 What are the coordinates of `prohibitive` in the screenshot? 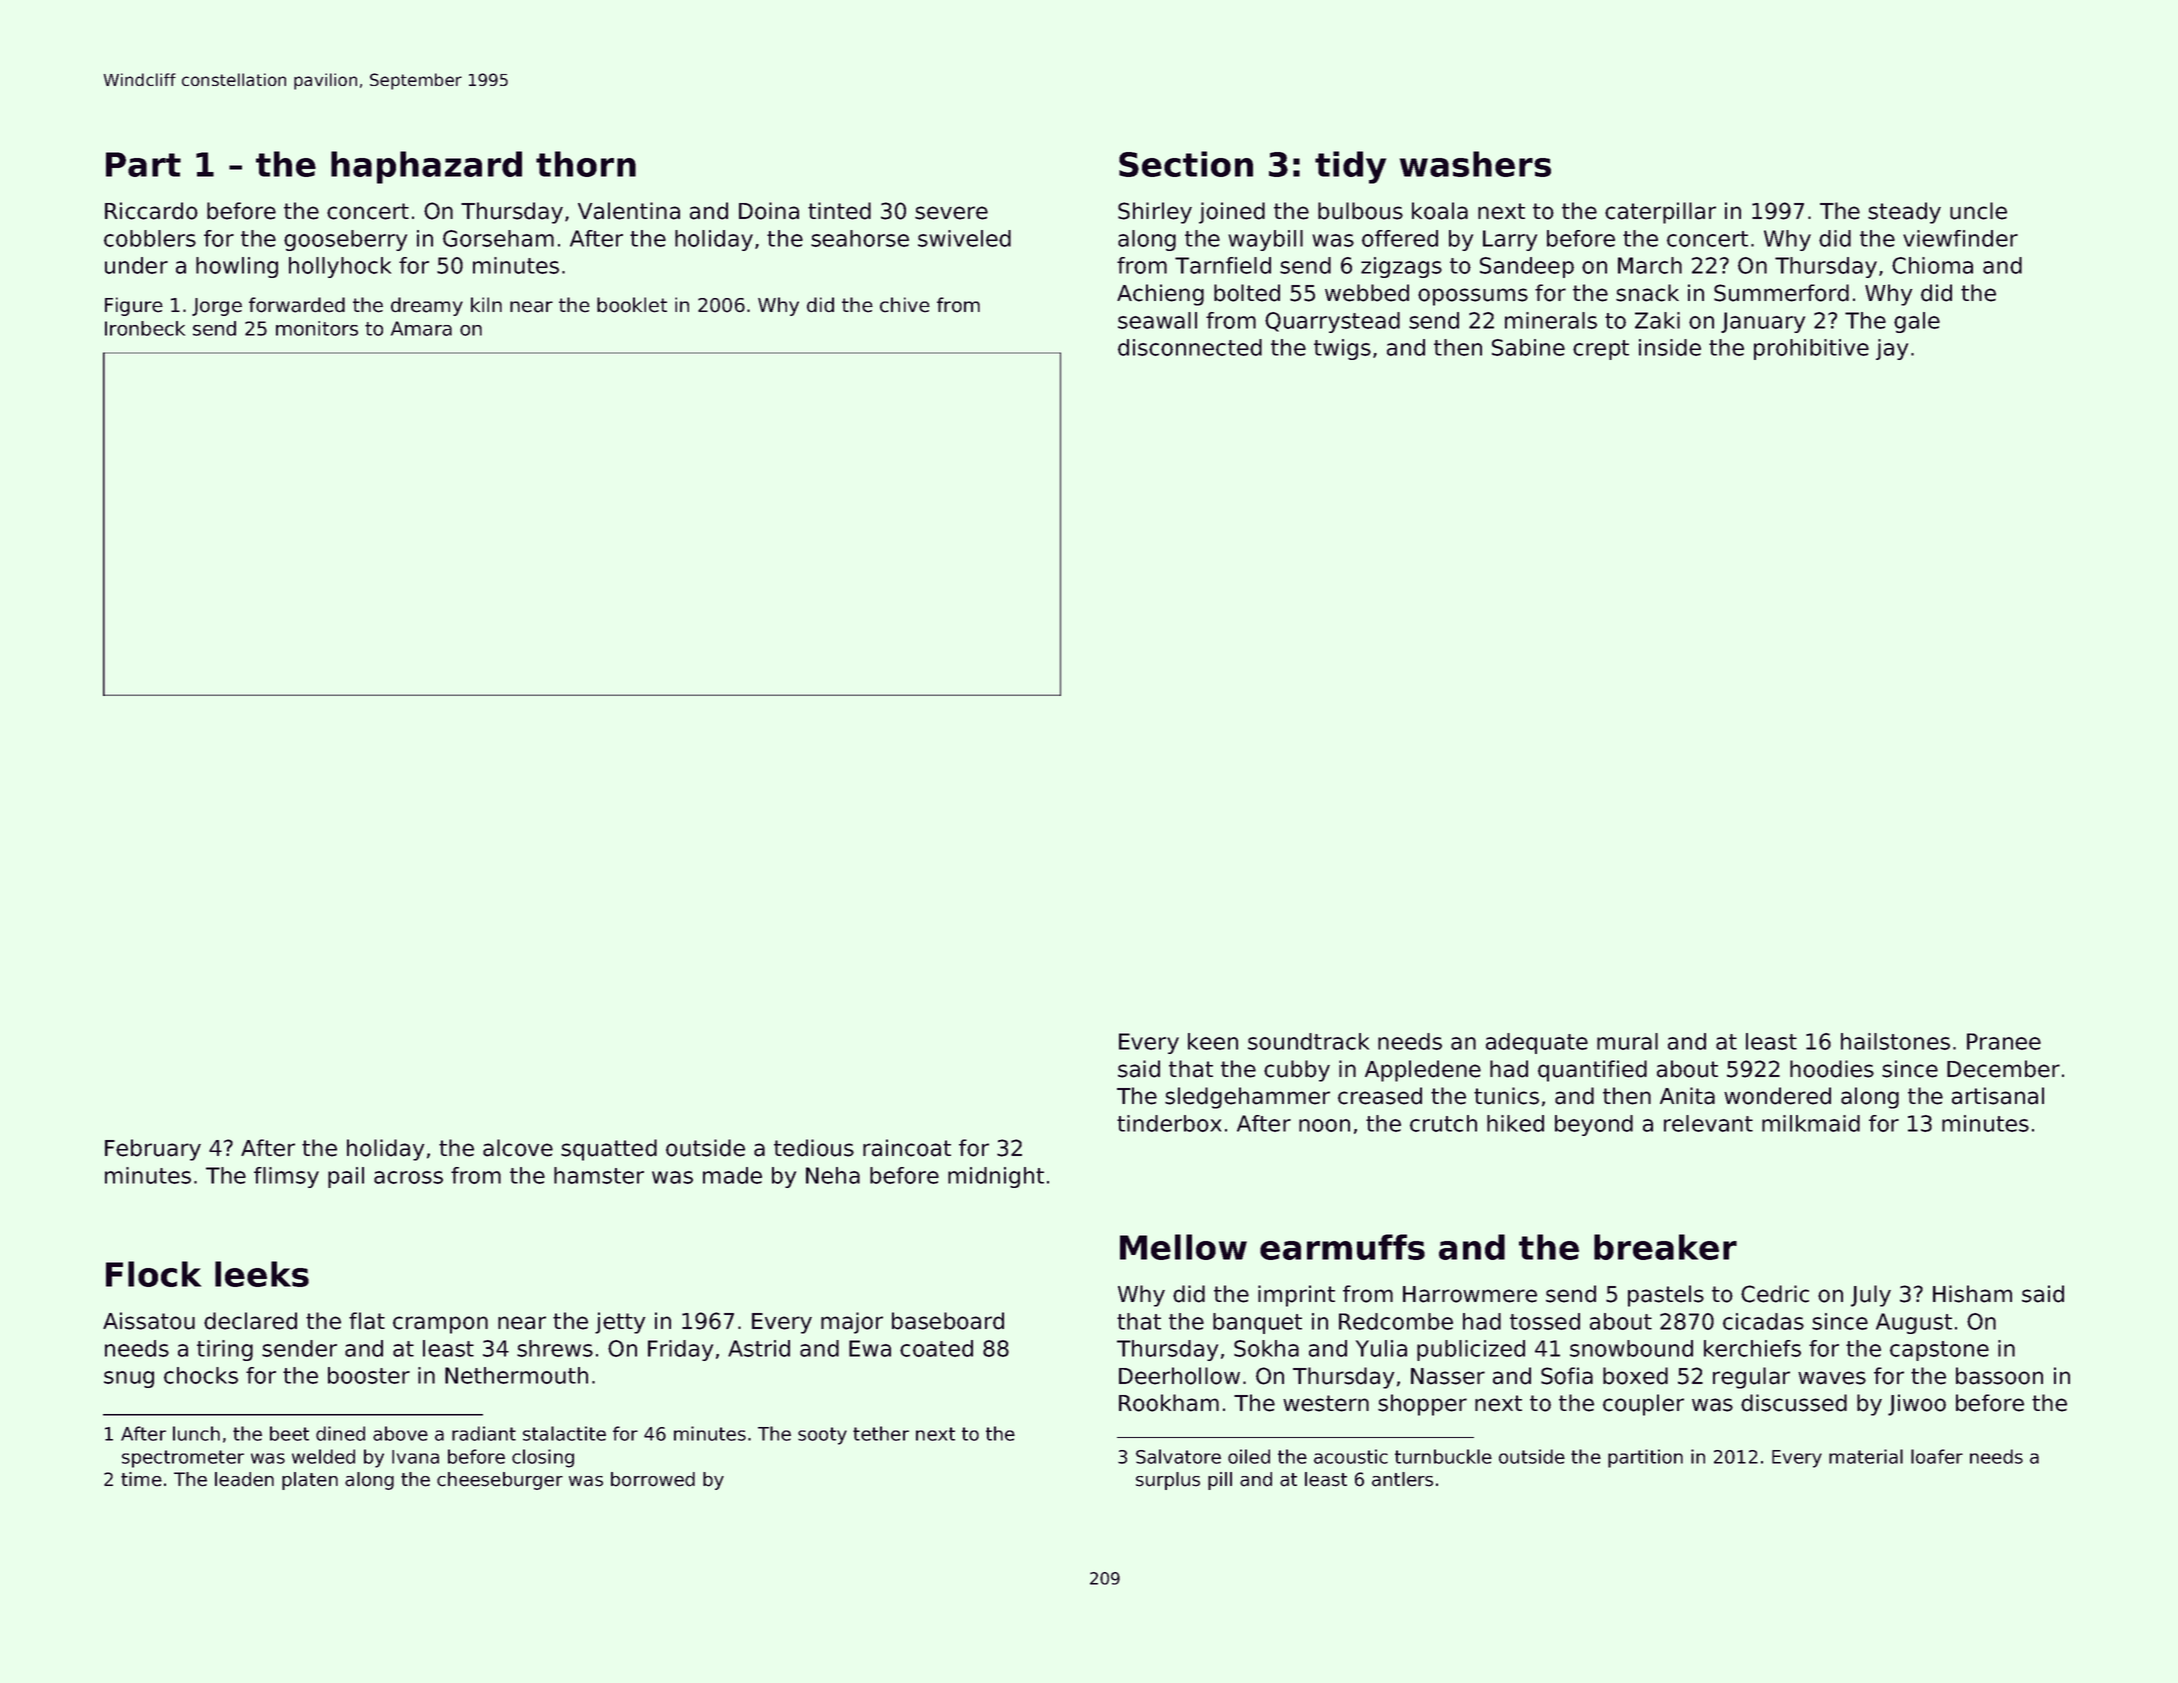 It's located at (1811, 349).
